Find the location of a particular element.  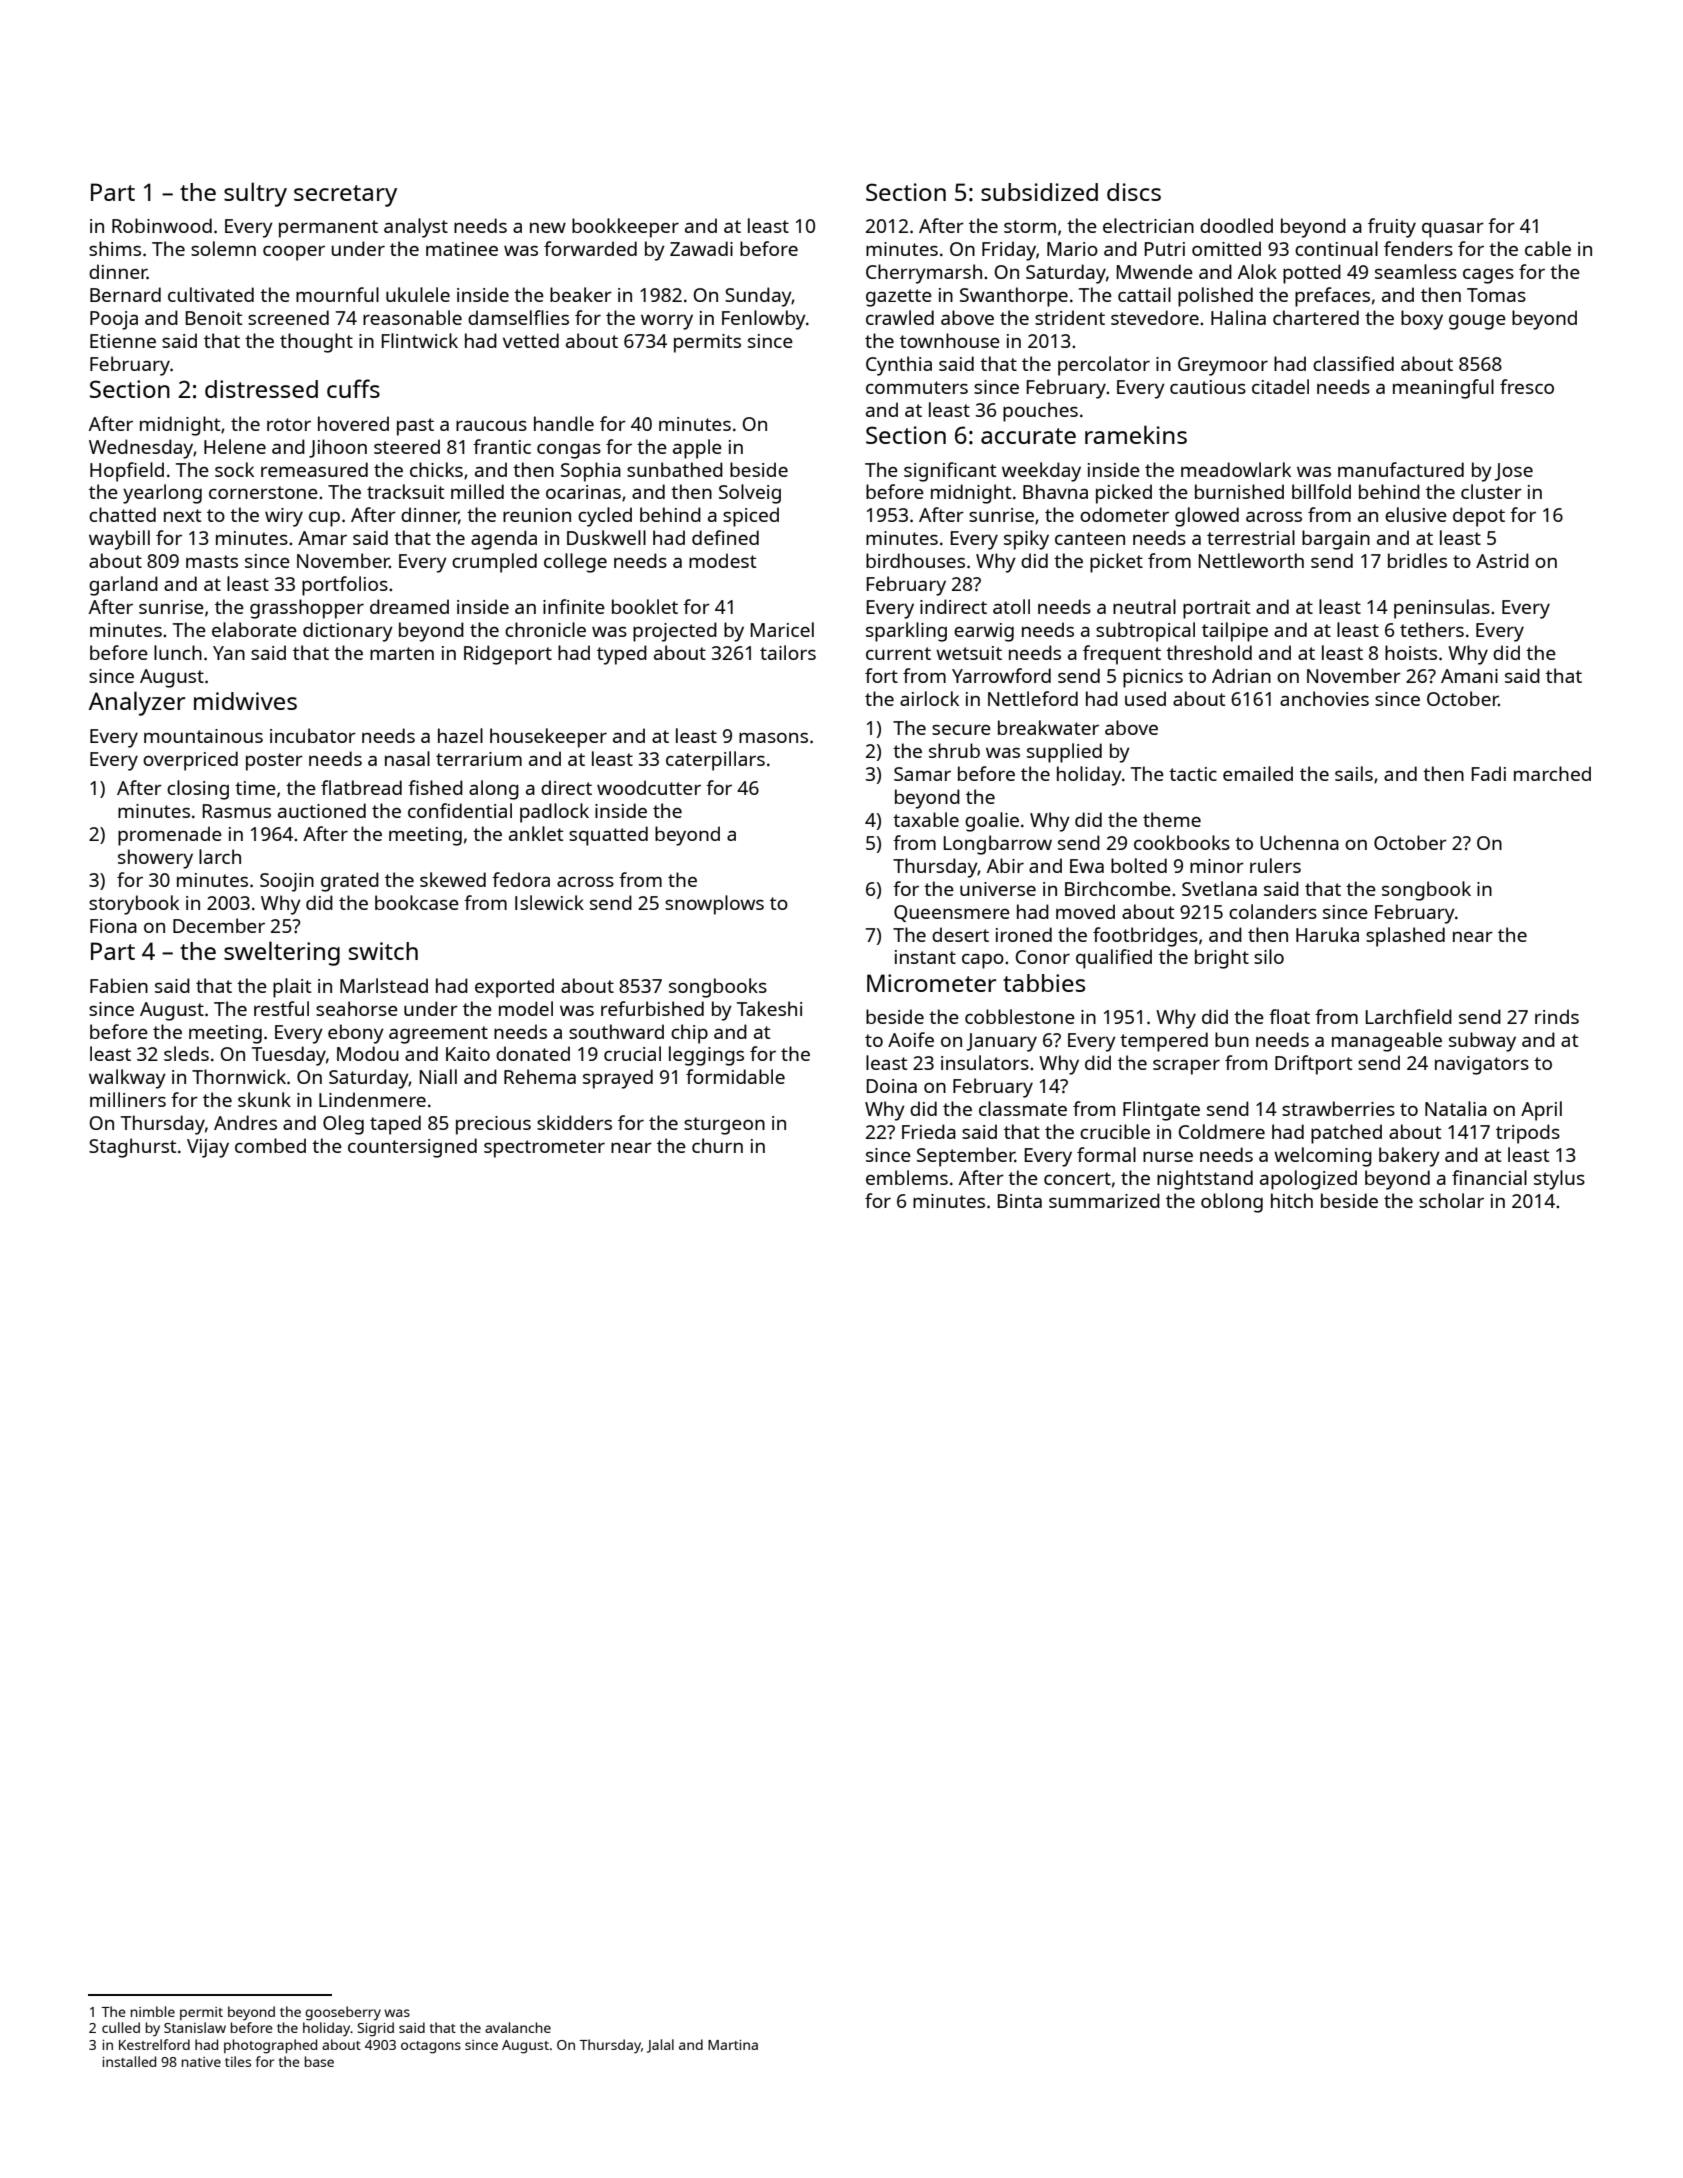

Robinwood is located at coordinates (162, 225).
